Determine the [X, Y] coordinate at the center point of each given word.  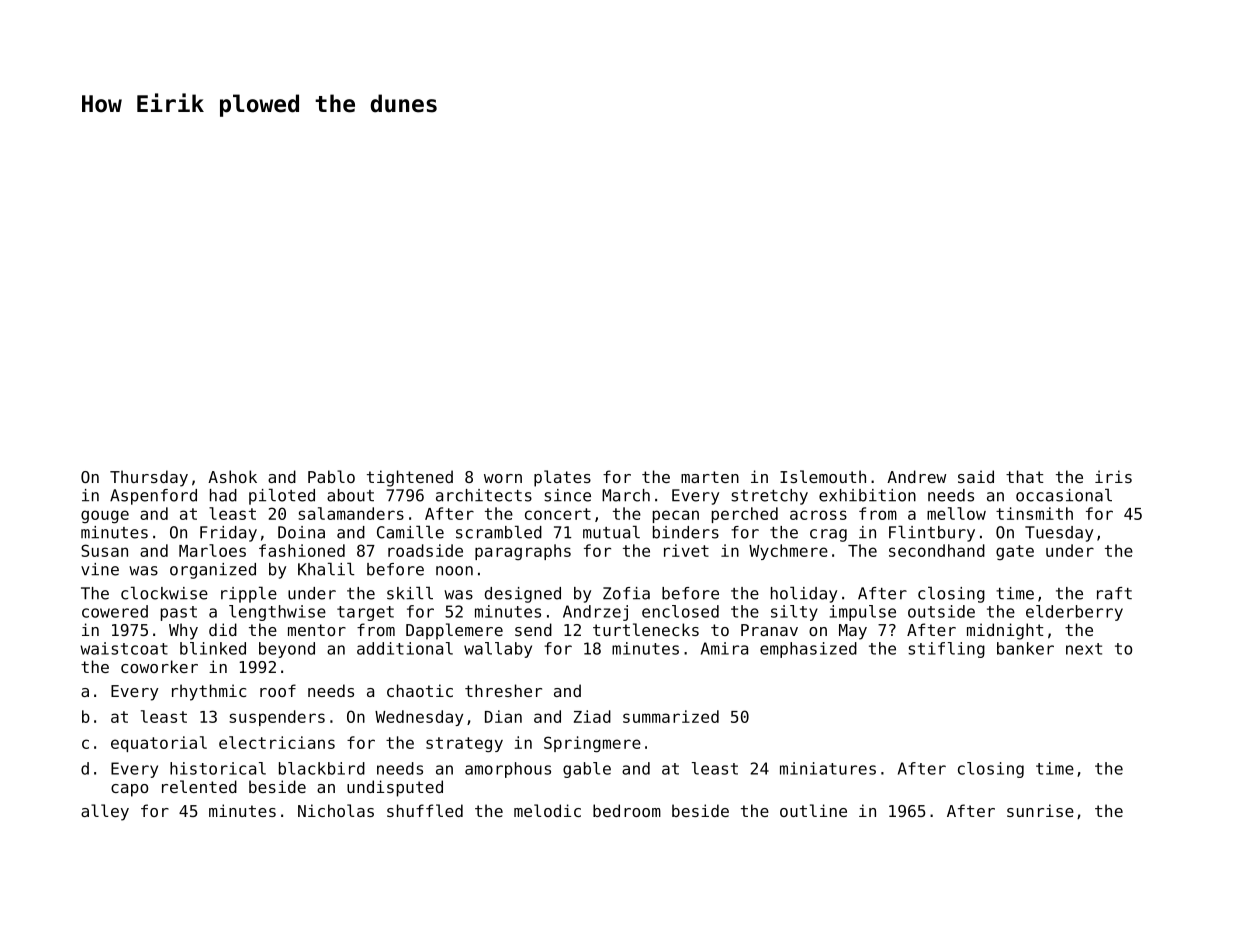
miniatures [828, 768]
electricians [277, 742]
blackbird [322, 768]
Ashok [232, 476]
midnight [1005, 631]
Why [183, 631]
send [533, 629]
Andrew [916, 476]
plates [562, 478]
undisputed [395, 788]
